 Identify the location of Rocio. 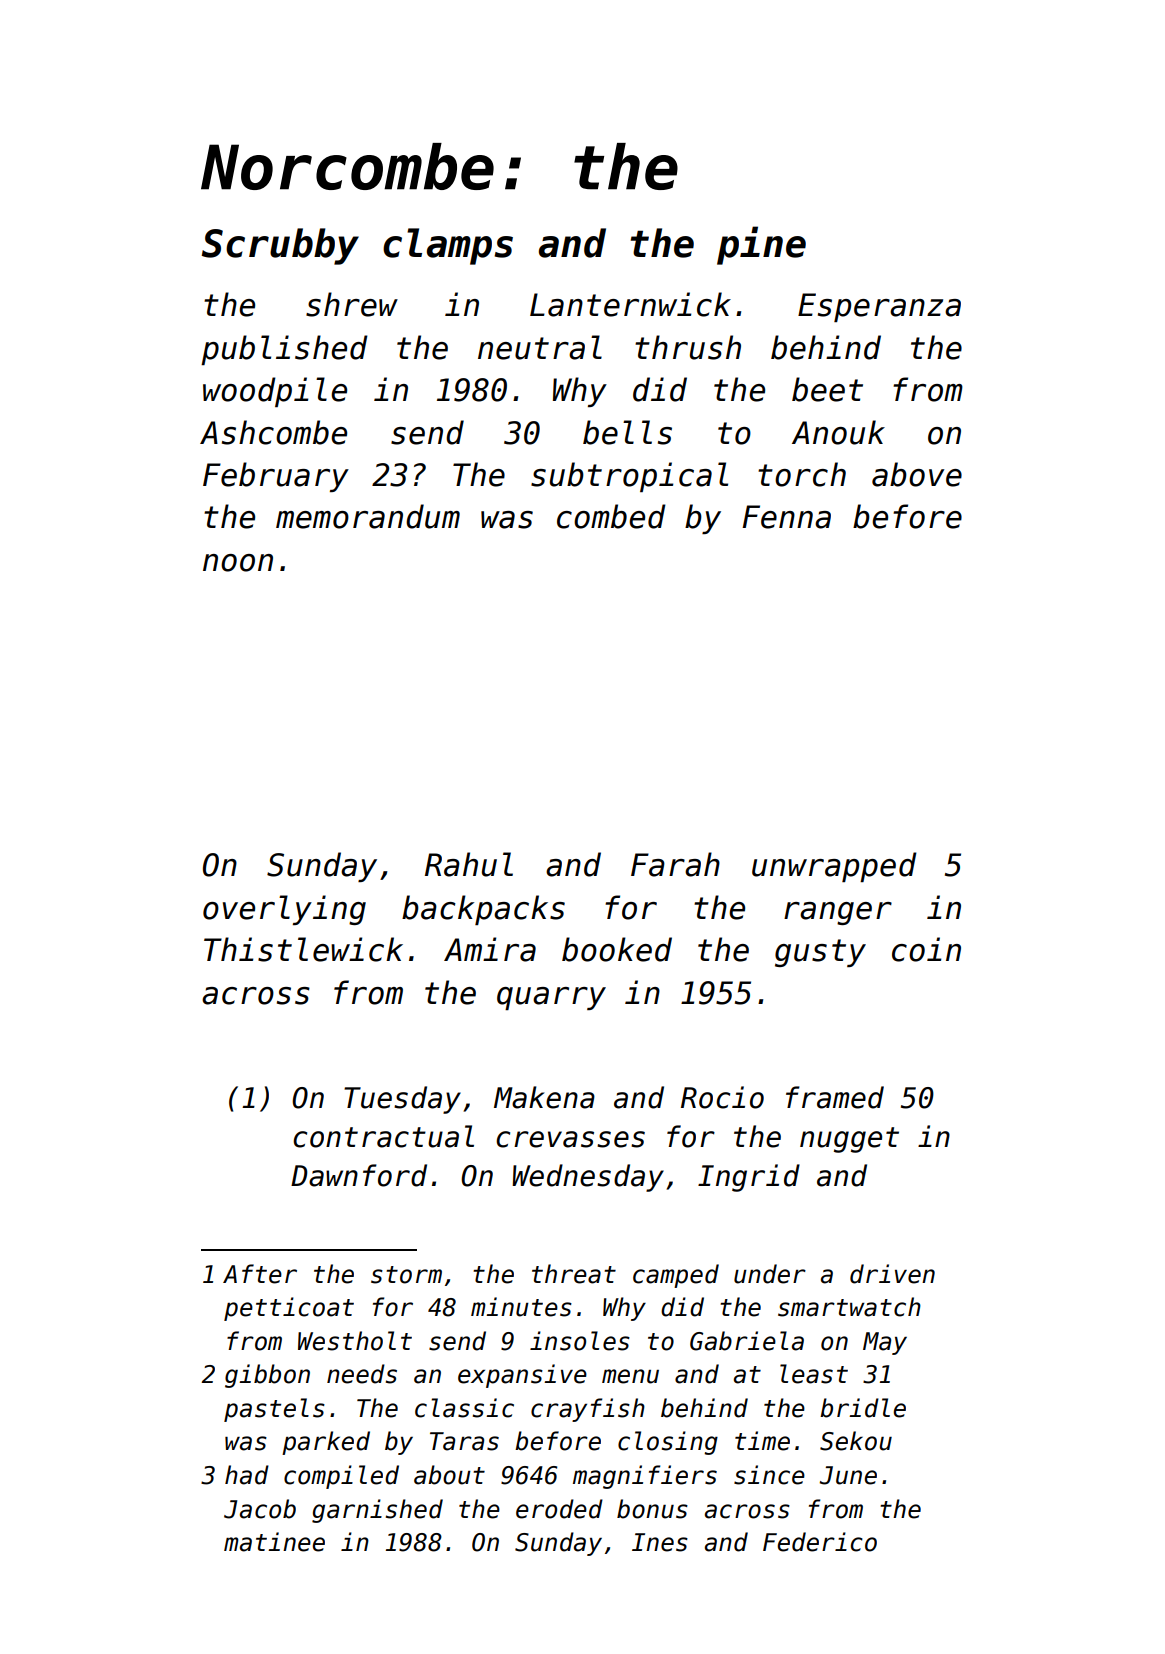
(722, 1097).
